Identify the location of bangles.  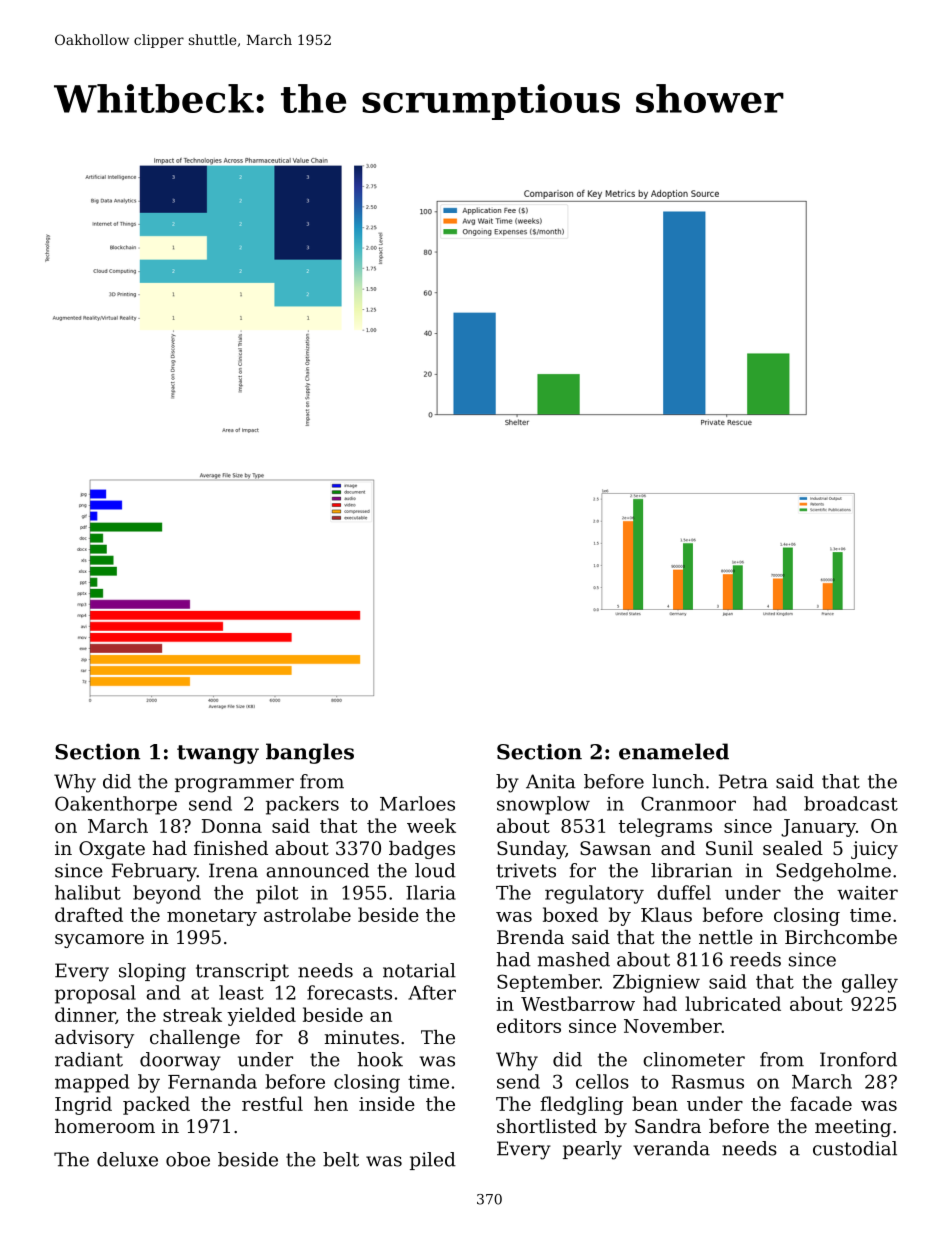
(310, 753).
